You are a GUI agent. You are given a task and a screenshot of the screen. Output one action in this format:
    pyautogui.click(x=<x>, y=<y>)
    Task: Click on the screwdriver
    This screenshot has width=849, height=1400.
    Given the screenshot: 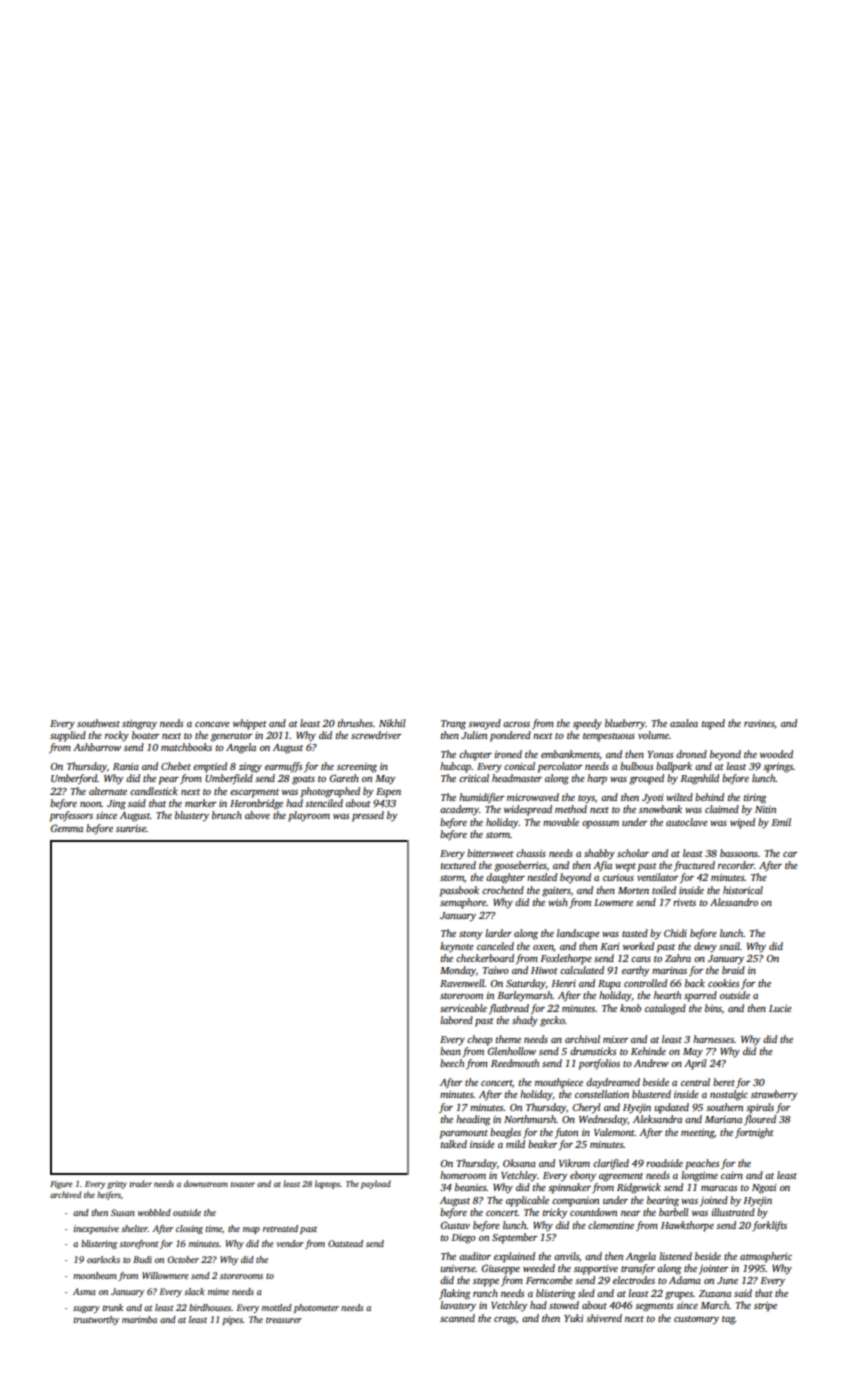 What is the action you would take?
    pyautogui.click(x=376, y=735)
